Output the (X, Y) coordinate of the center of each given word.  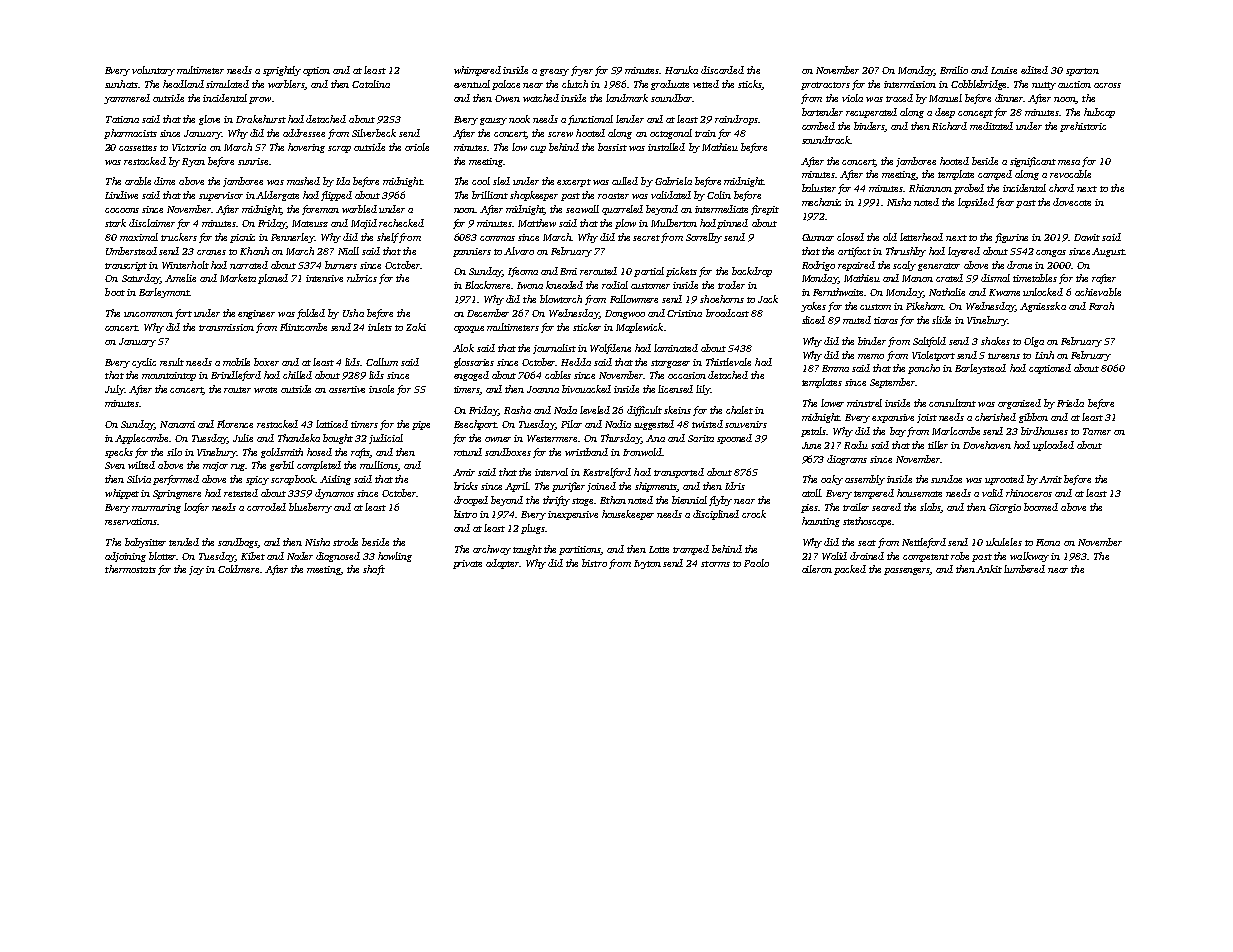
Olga (1034, 342)
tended (184, 542)
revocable (1070, 174)
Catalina (371, 84)
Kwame (1004, 292)
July (114, 390)
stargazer (670, 364)
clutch (575, 84)
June (811, 445)
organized (1019, 404)
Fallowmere (634, 299)
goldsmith (282, 453)
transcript (126, 266)
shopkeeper (534, 196)
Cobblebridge (979, 85)
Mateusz (310, 223)
